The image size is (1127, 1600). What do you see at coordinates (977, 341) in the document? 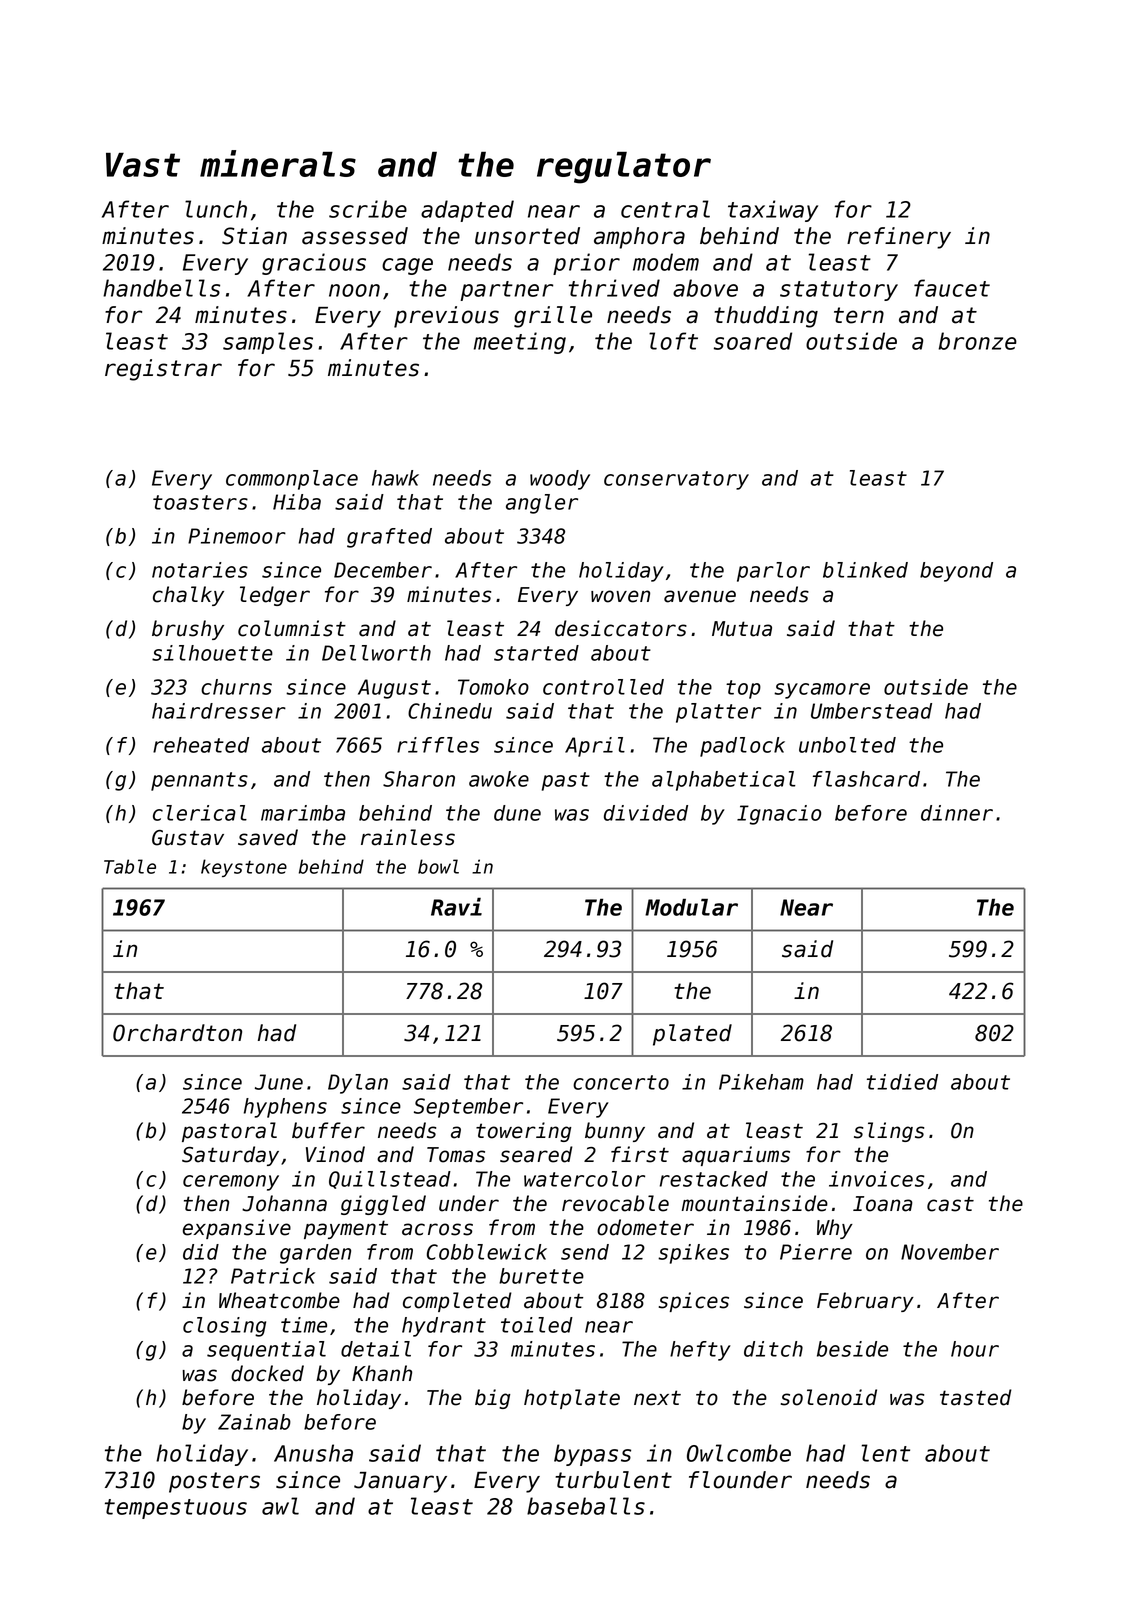
I see `bronze` at bounding box center [977, 341].
